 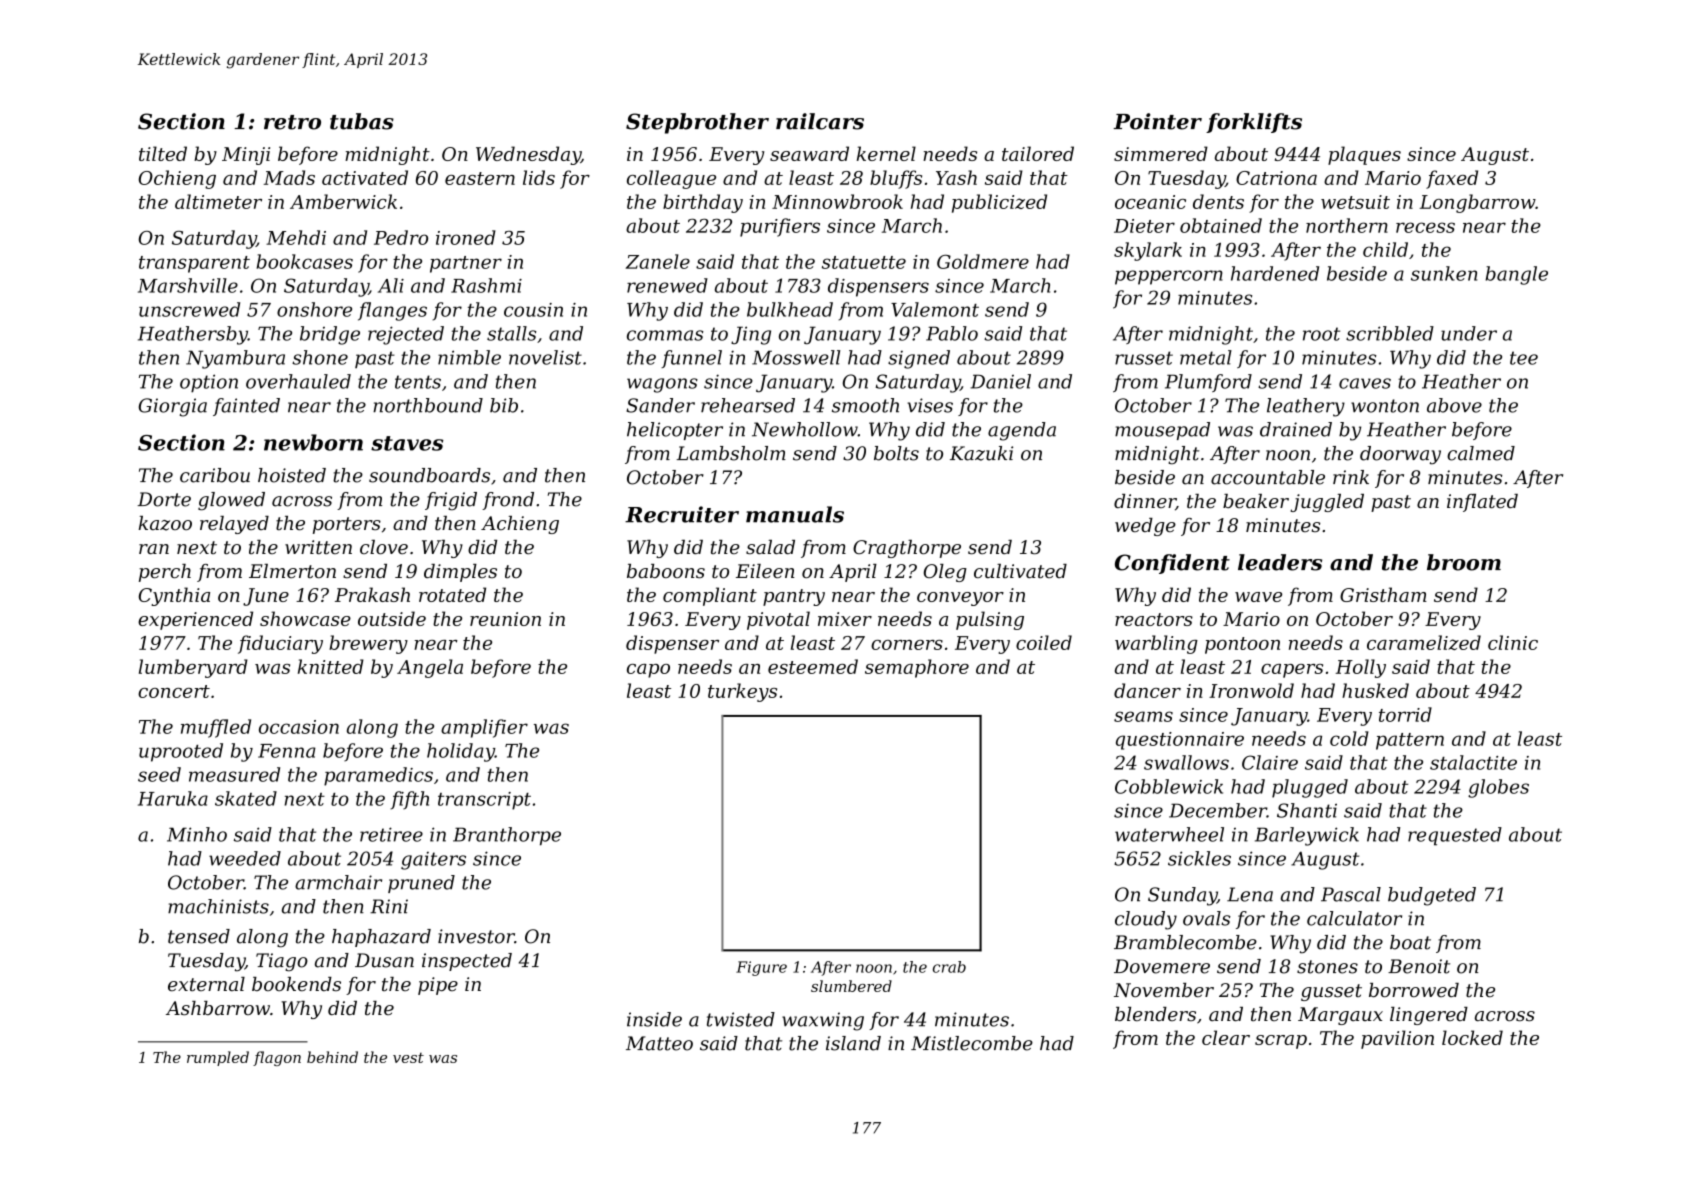 I want to click on railcars, so click(x=820, y=121).
